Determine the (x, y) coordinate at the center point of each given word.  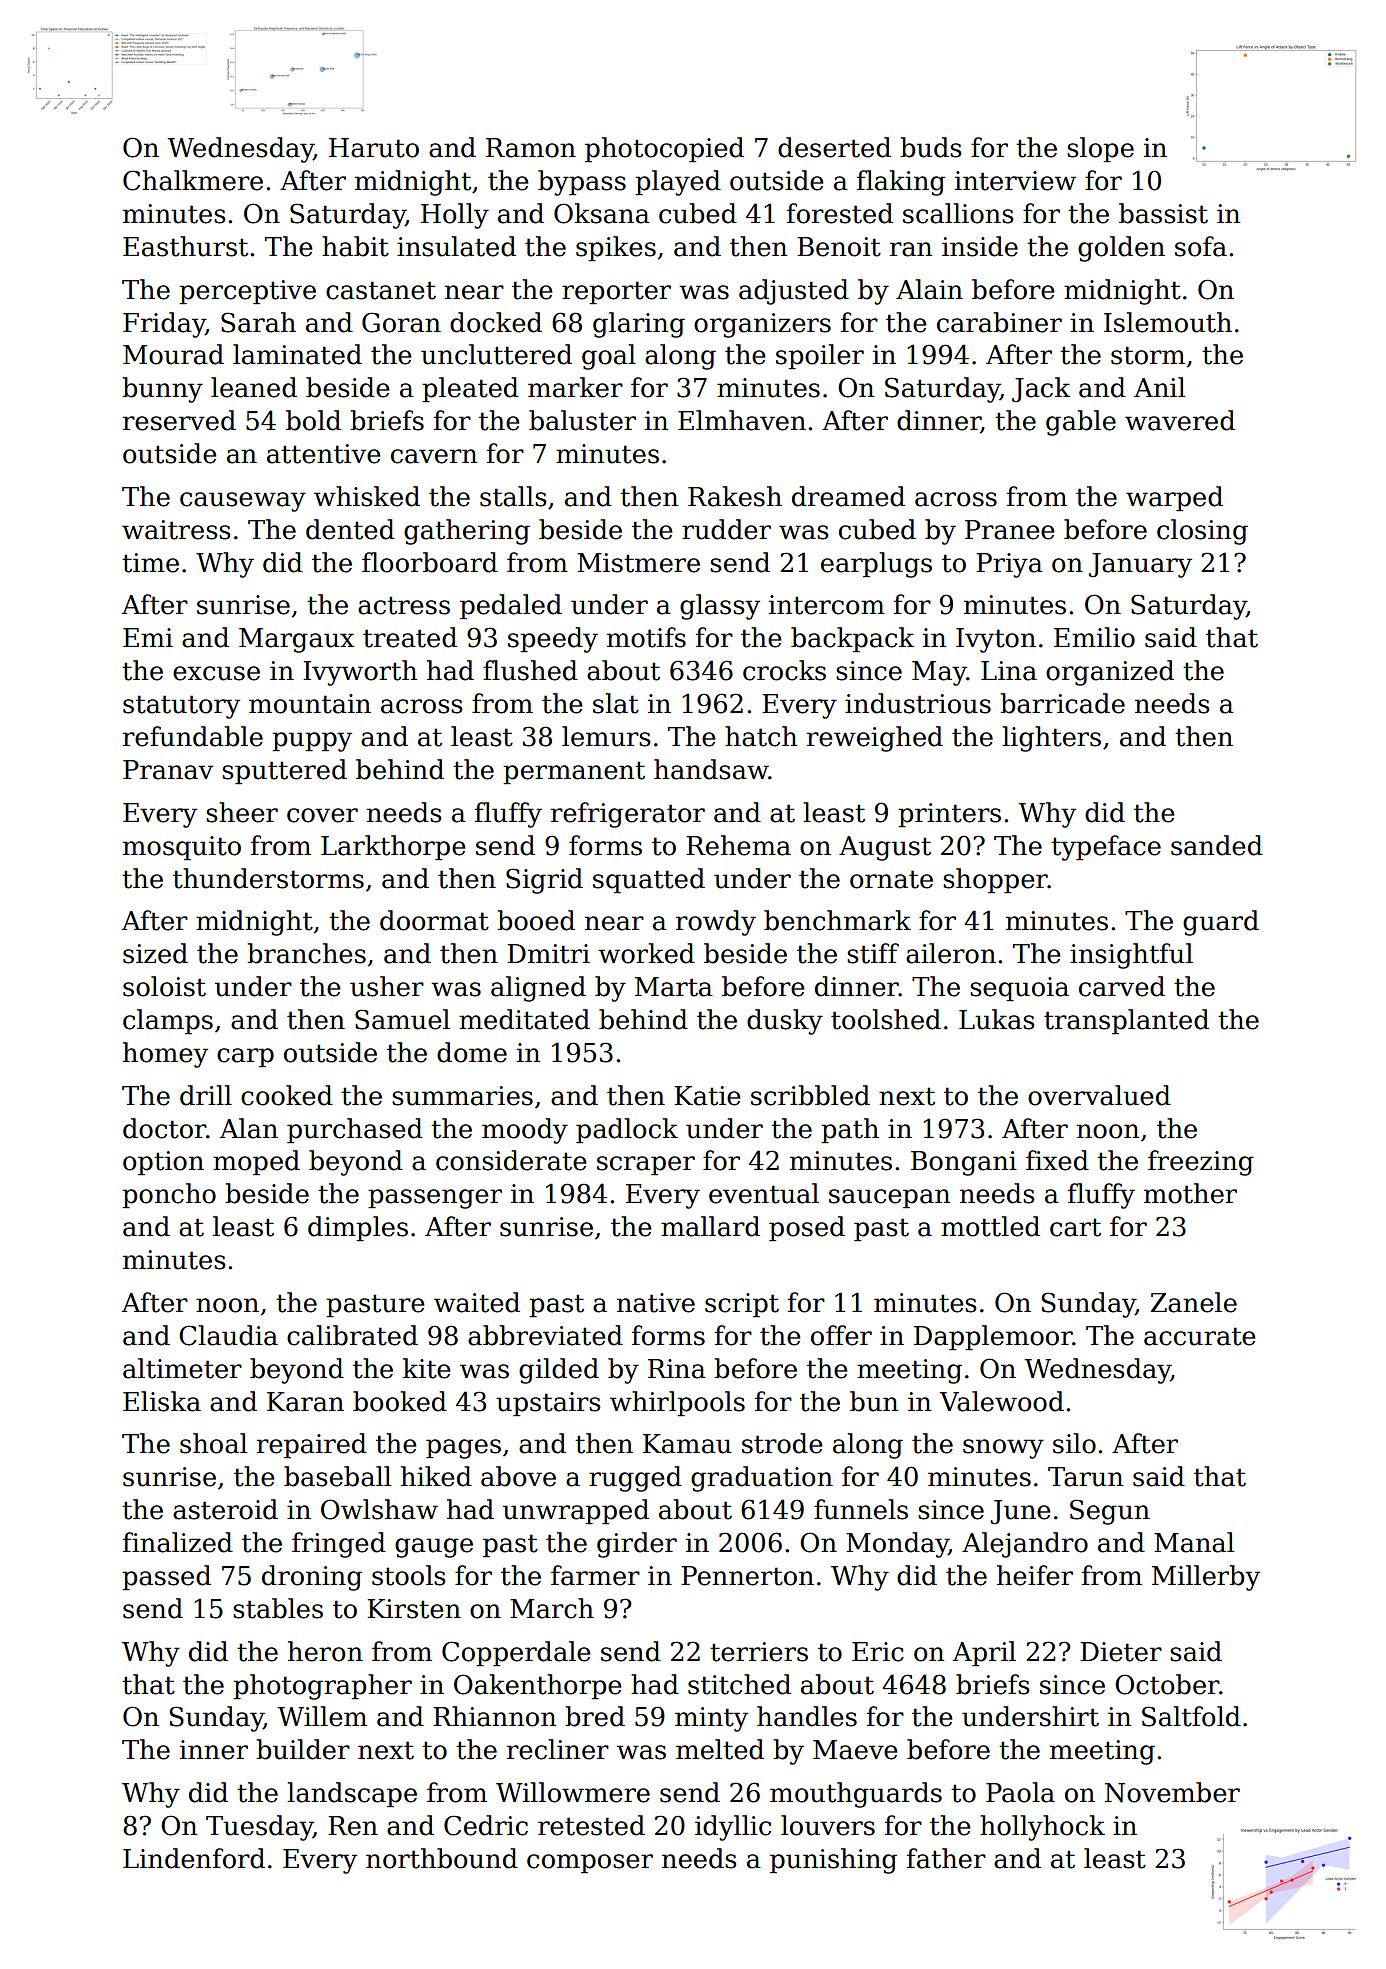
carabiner (999, 322)
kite (427, 1368)
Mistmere (638, 563)
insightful (1131, 956)
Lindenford (194, 1858)
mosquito (182, 848)
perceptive (247, 292)
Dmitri (548, 954)
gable (1081, 423)
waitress (176, 530)
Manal (1194, 1542)
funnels (861, 1509)
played (678, 183)
